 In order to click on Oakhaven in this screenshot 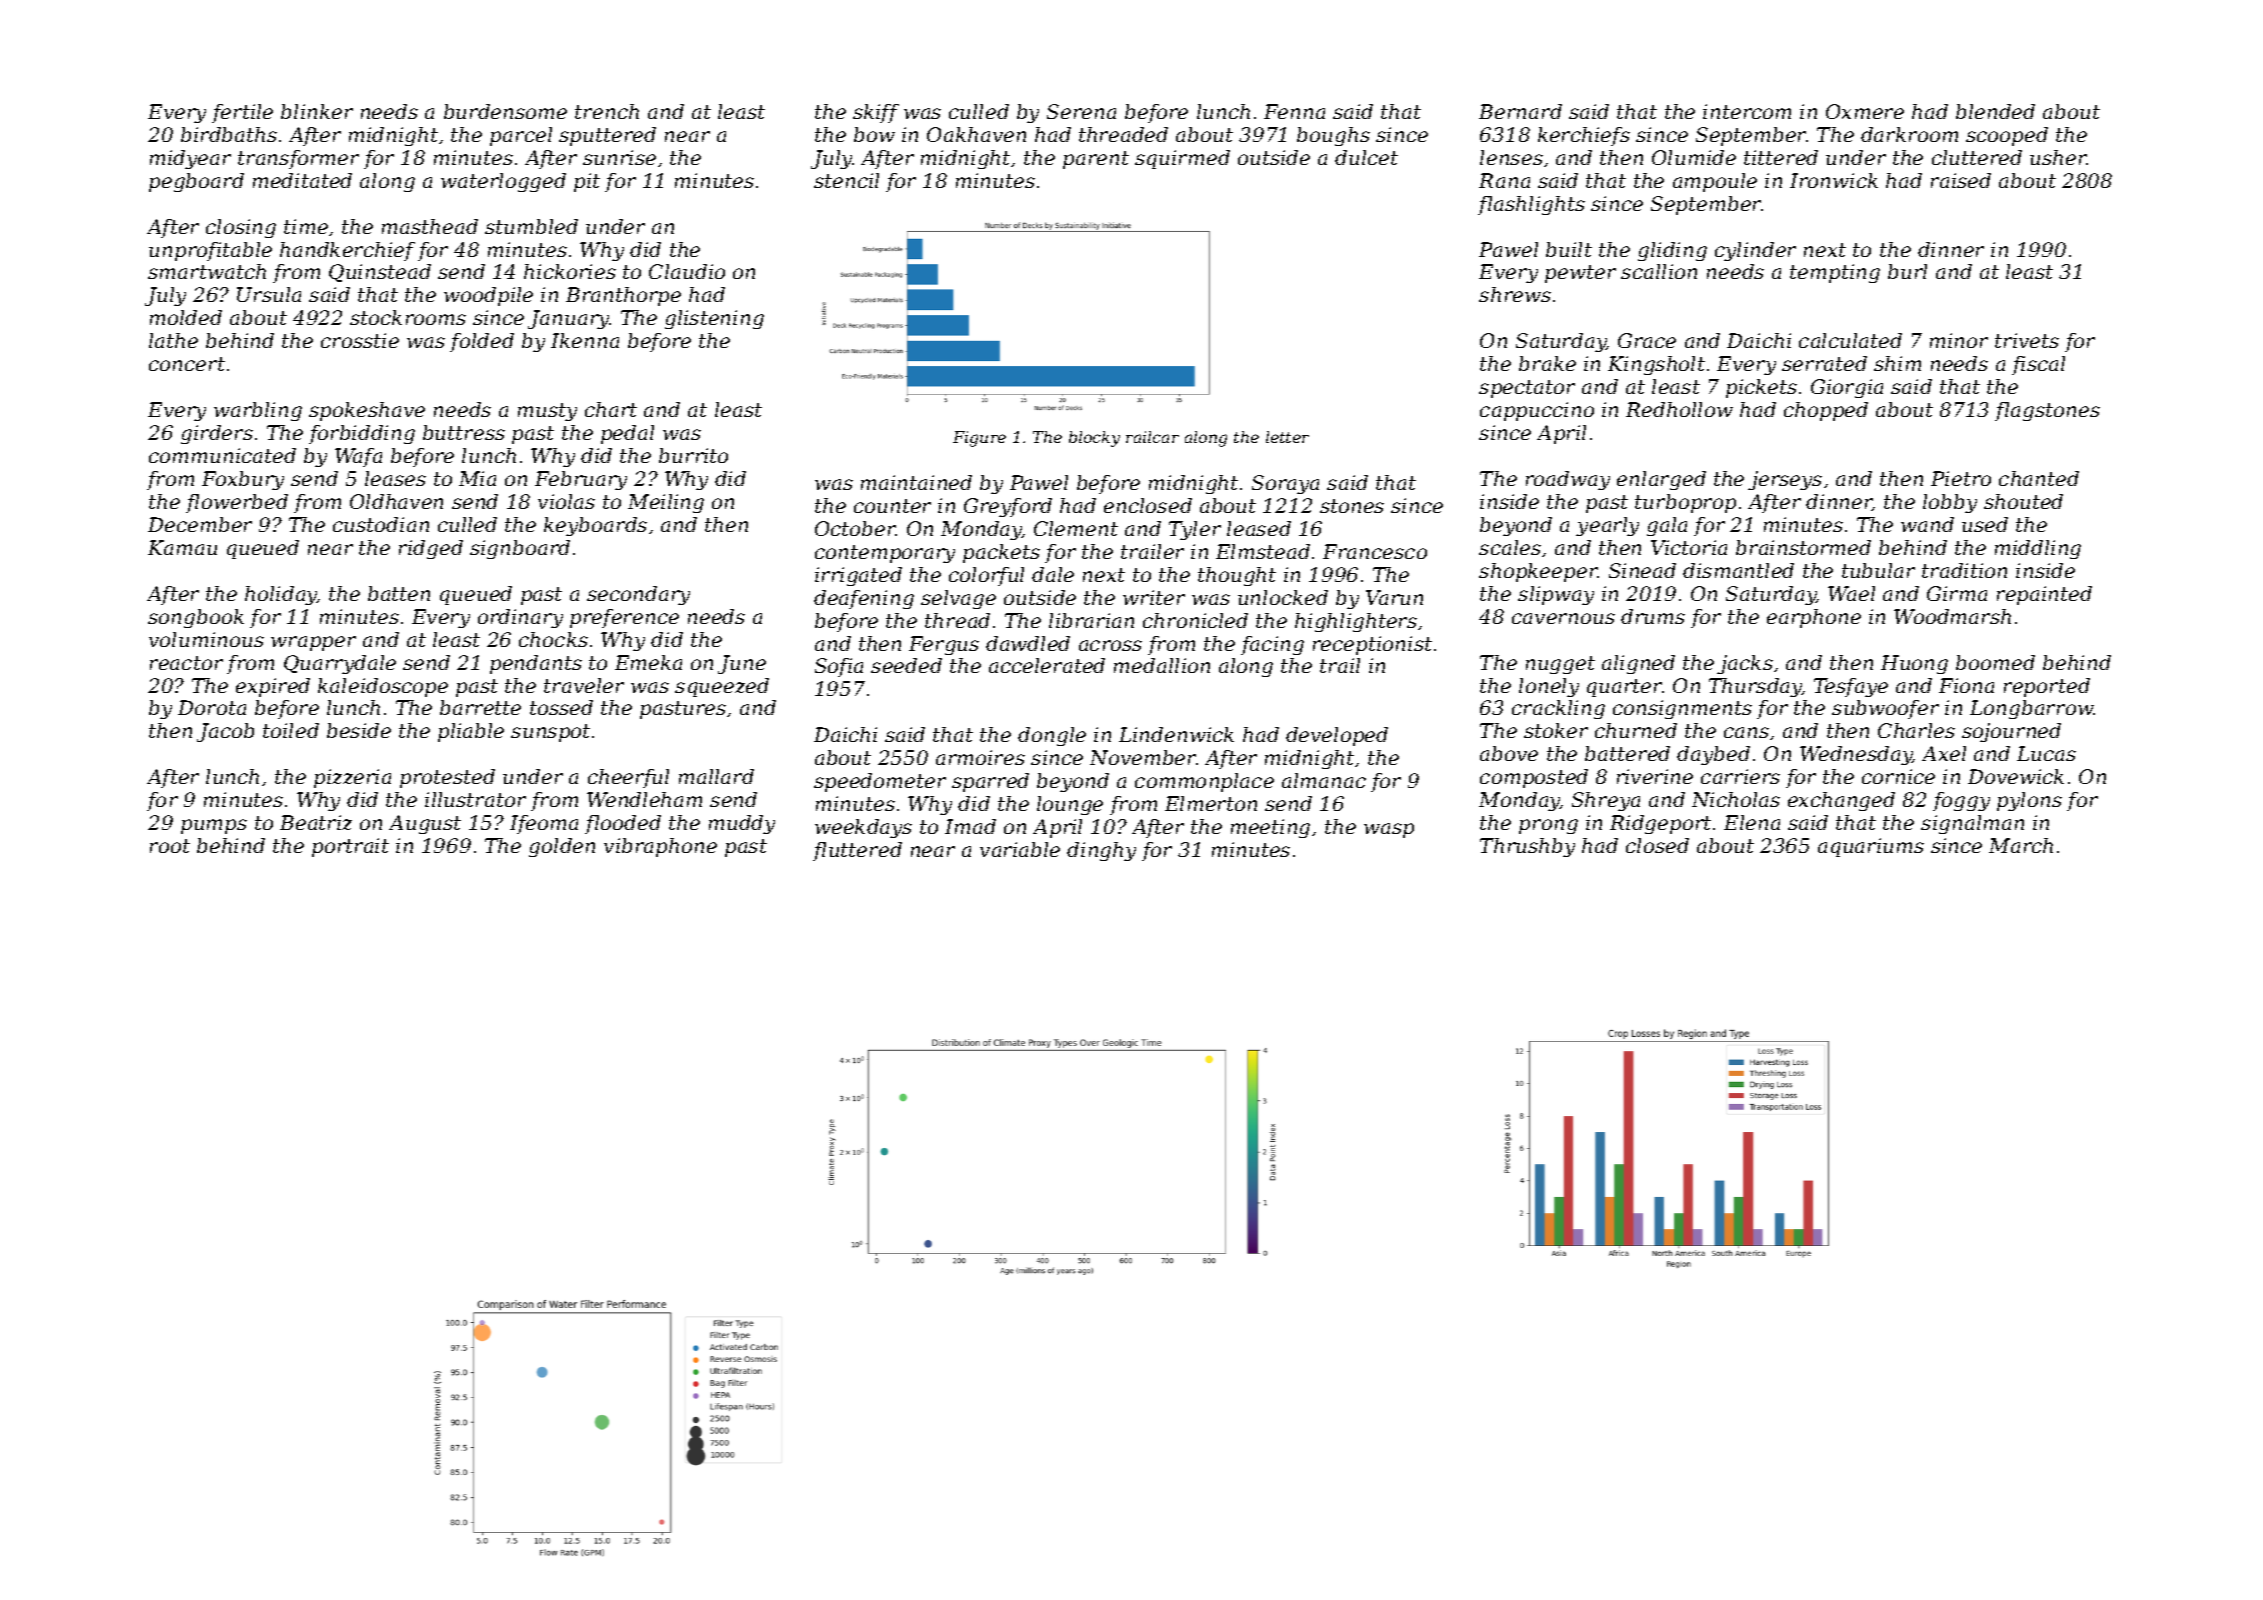, I will do `click(976, 134)`.
